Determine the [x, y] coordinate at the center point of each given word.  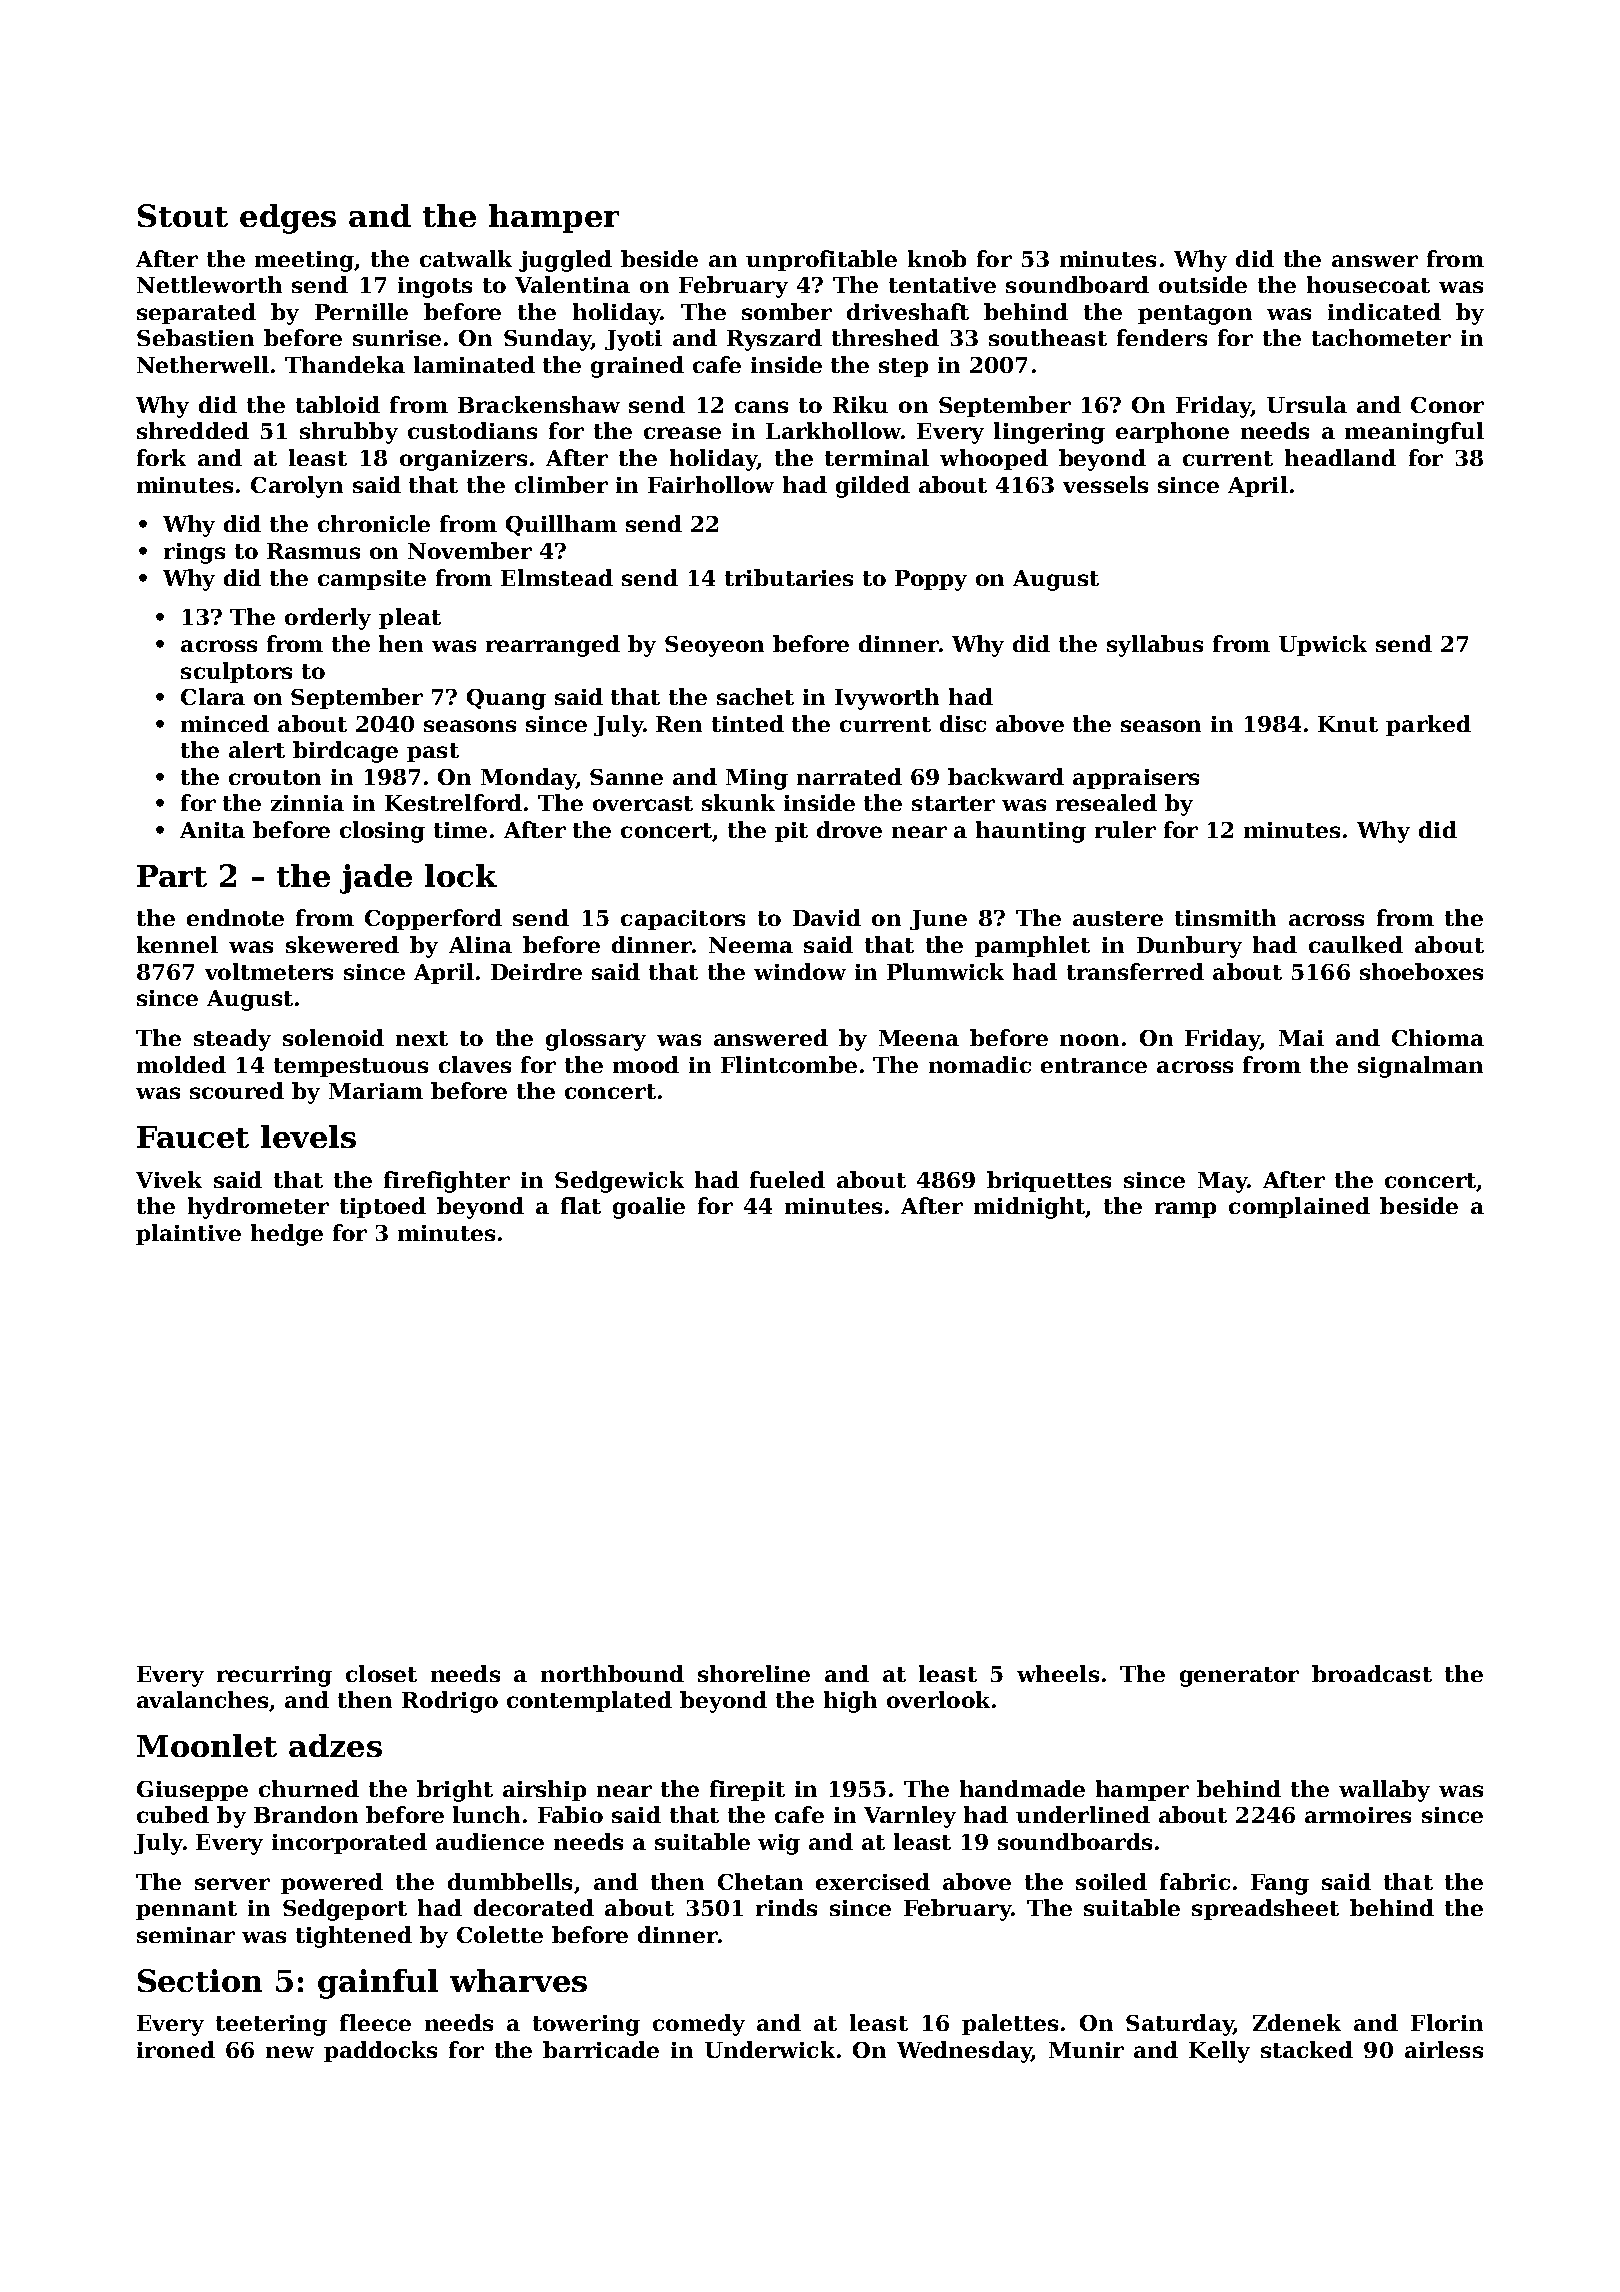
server [232, 1884]
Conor [1447, 405]
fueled [787, 1179]
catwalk [466, 258]
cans [761, 407]
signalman [1420, 1067]
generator [1239, 1677]
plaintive [188, 1234]
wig [779, 1844]
